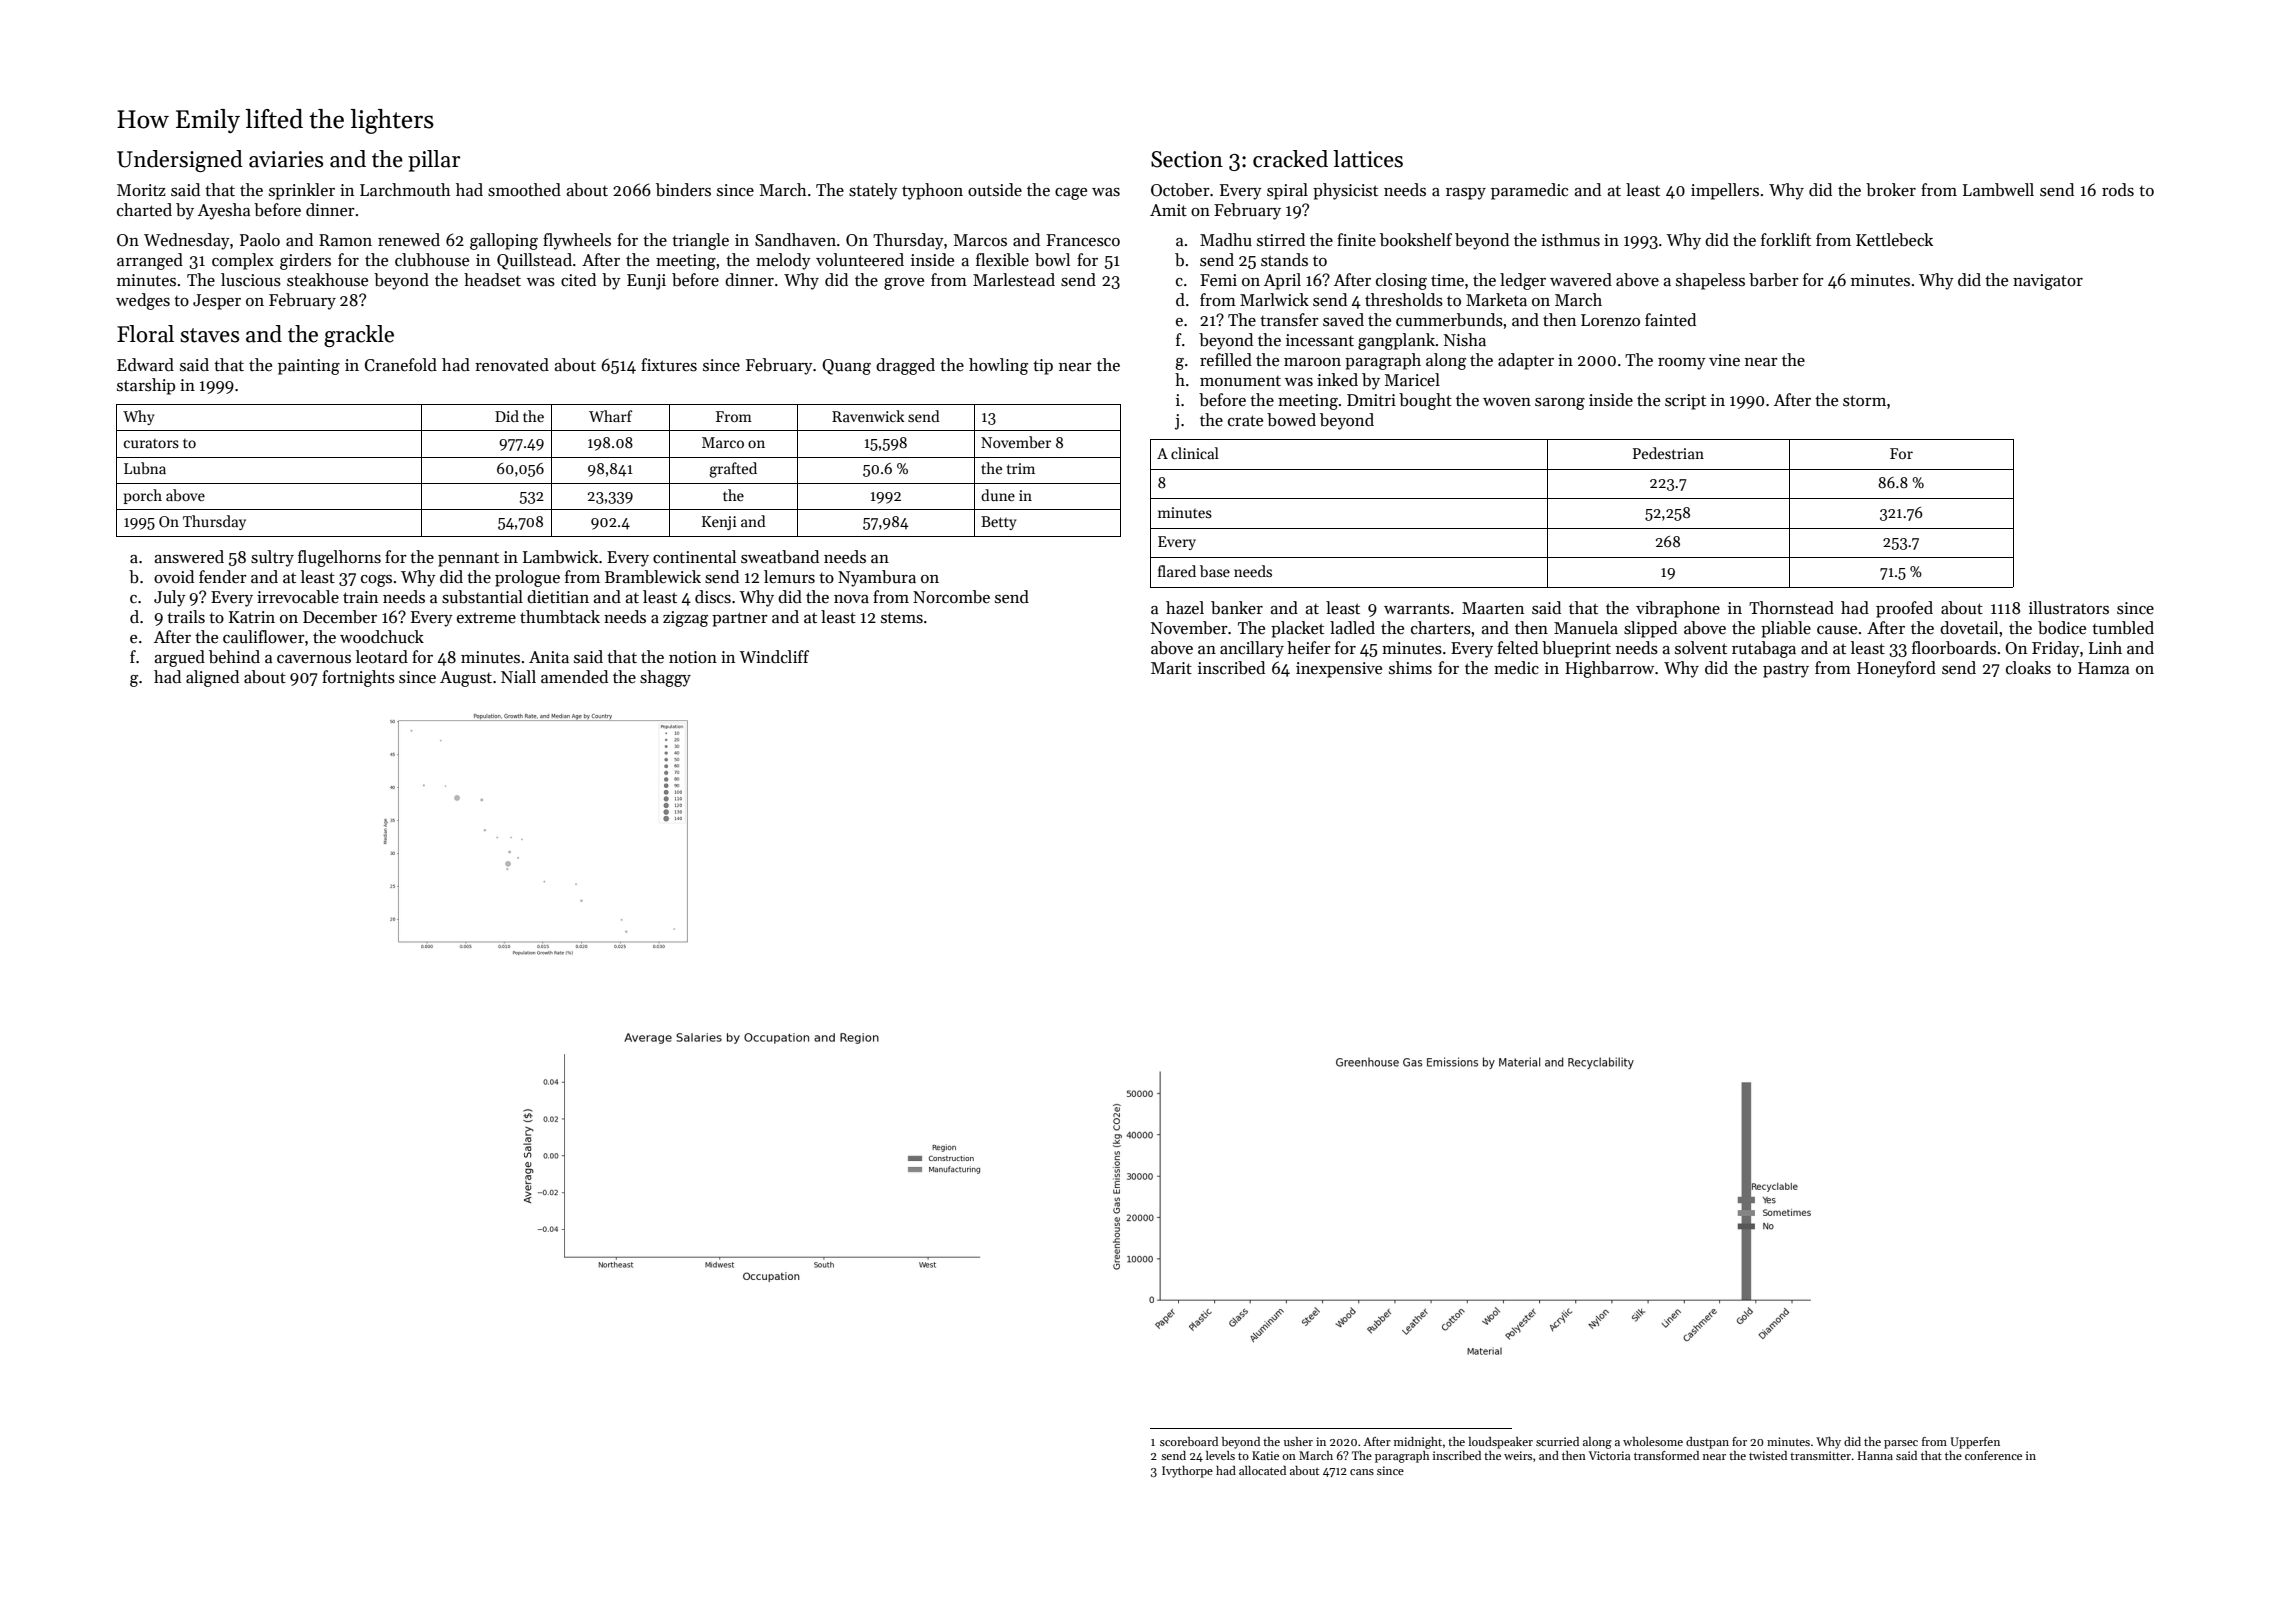 The width and height of the document is (2271, 1606). What do you see at coordinates (1362, 1472) in the document?
I see `cans` at bounding box center [1362, 1472].
